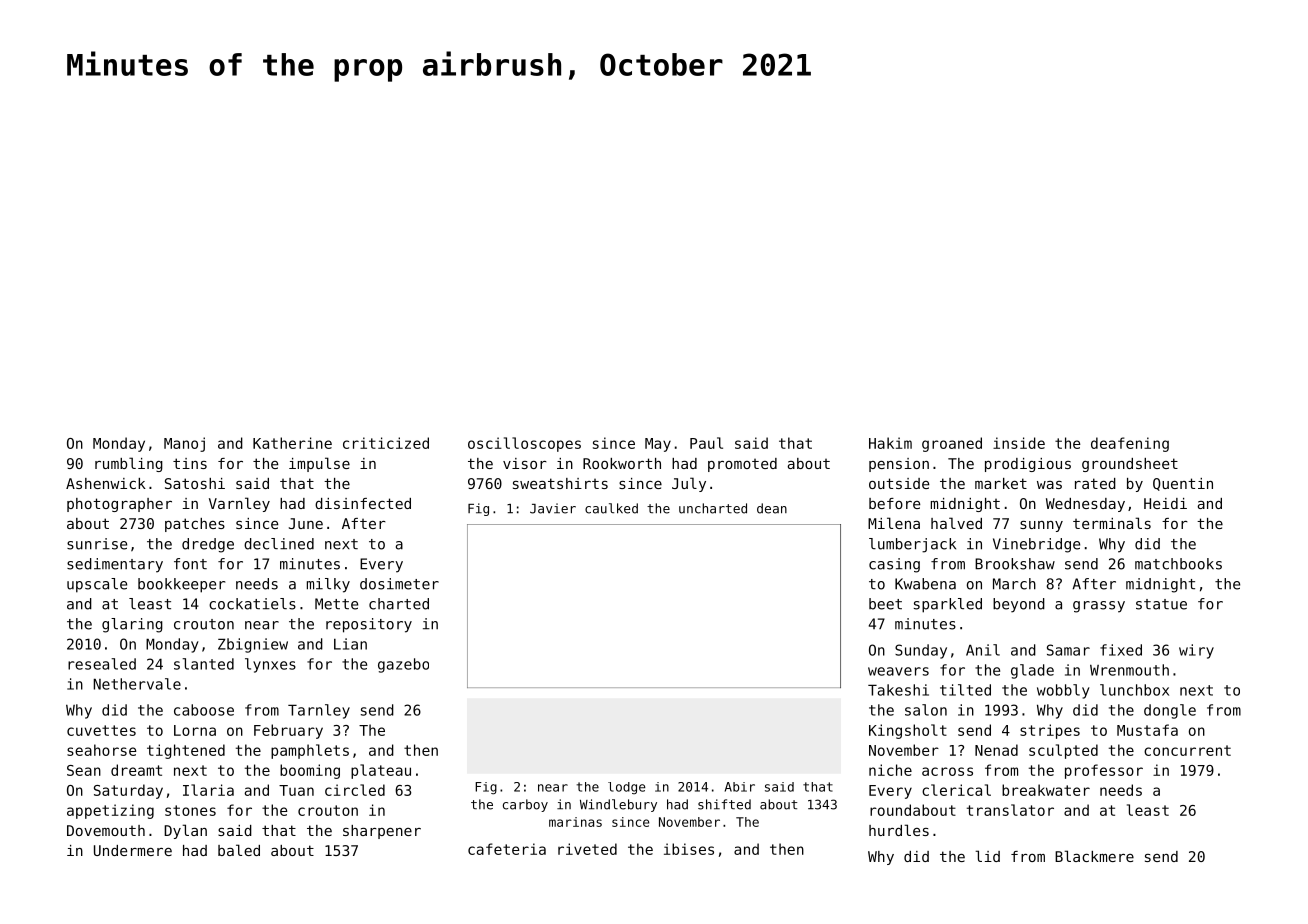 The height and width of the screenshot is (924, 1308). I want to click on salon, so click(926, 710).
